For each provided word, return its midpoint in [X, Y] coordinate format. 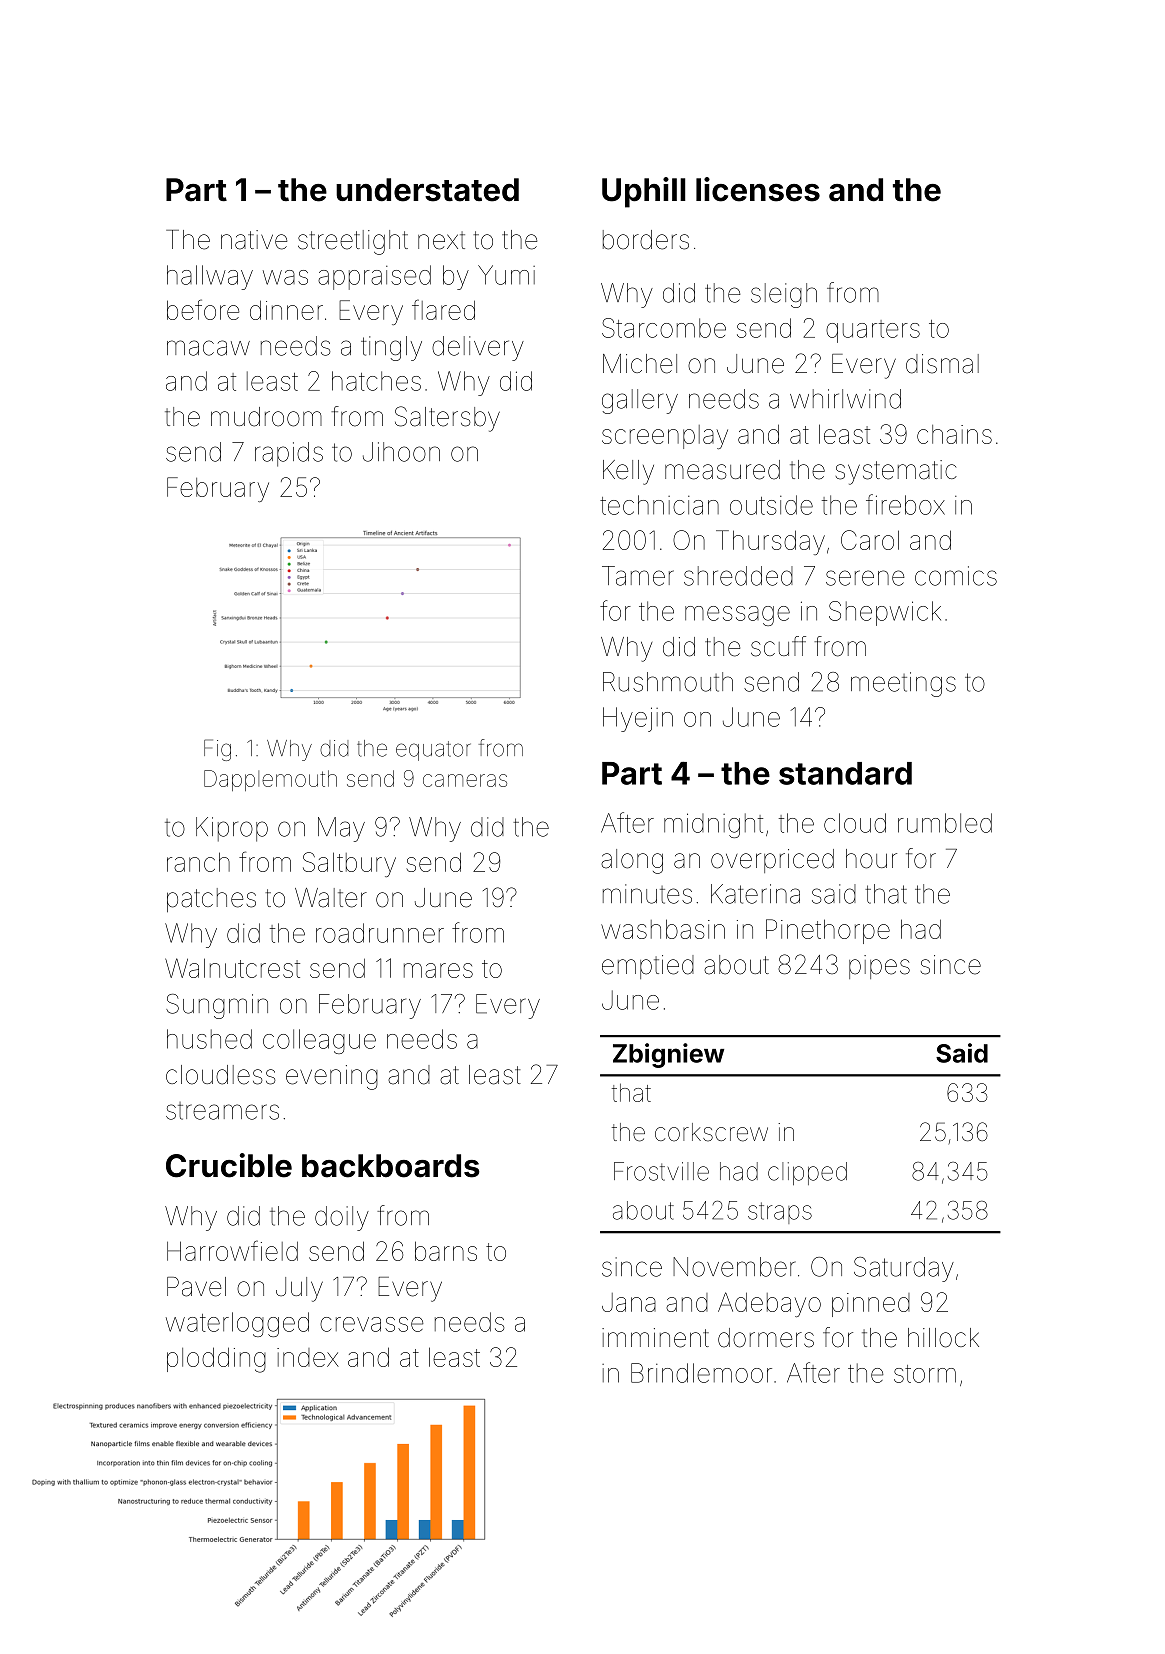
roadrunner [380, 933]
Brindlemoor [701, 1373]
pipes [879, 967]
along [632, 861]
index [308, 1357]
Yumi [506, 275]
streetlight [353, 242]
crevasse [371, 1324]
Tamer [638, 576]
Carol [870, 540]
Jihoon [401, 452]
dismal [942, 364]
